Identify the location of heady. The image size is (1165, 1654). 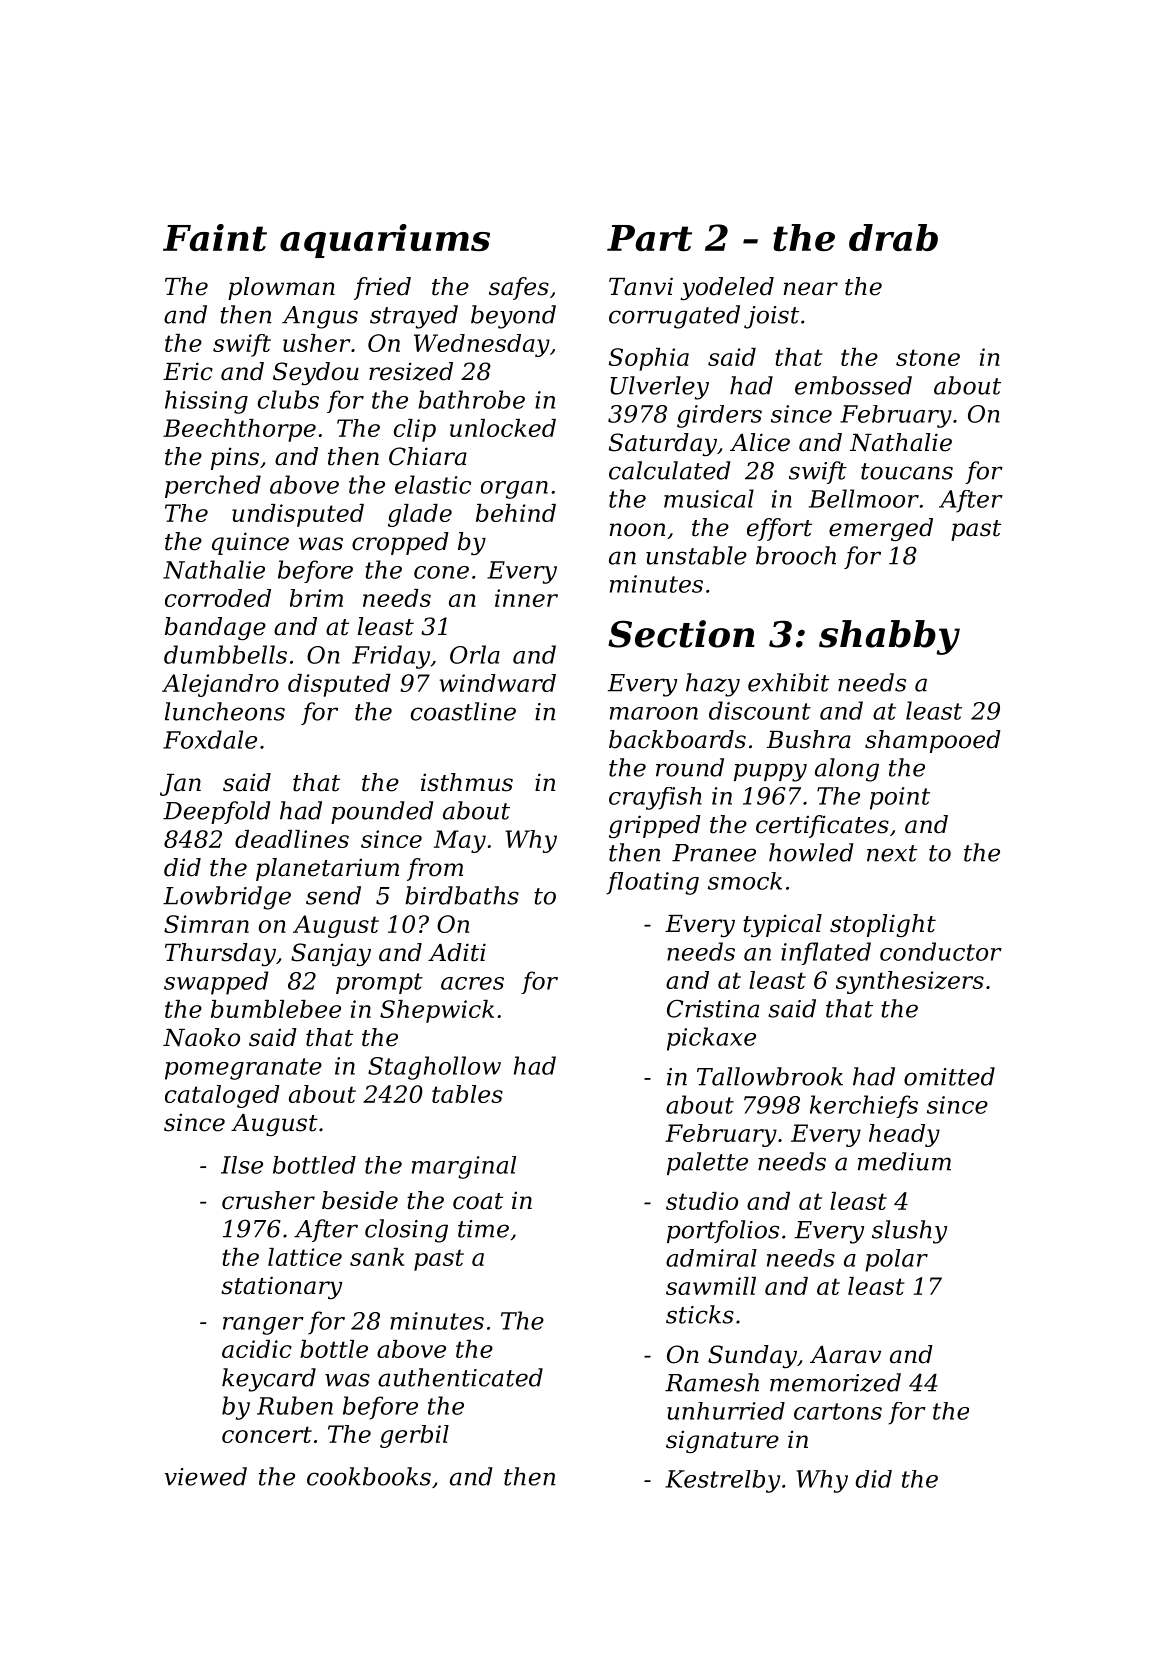
(904, 1135).
